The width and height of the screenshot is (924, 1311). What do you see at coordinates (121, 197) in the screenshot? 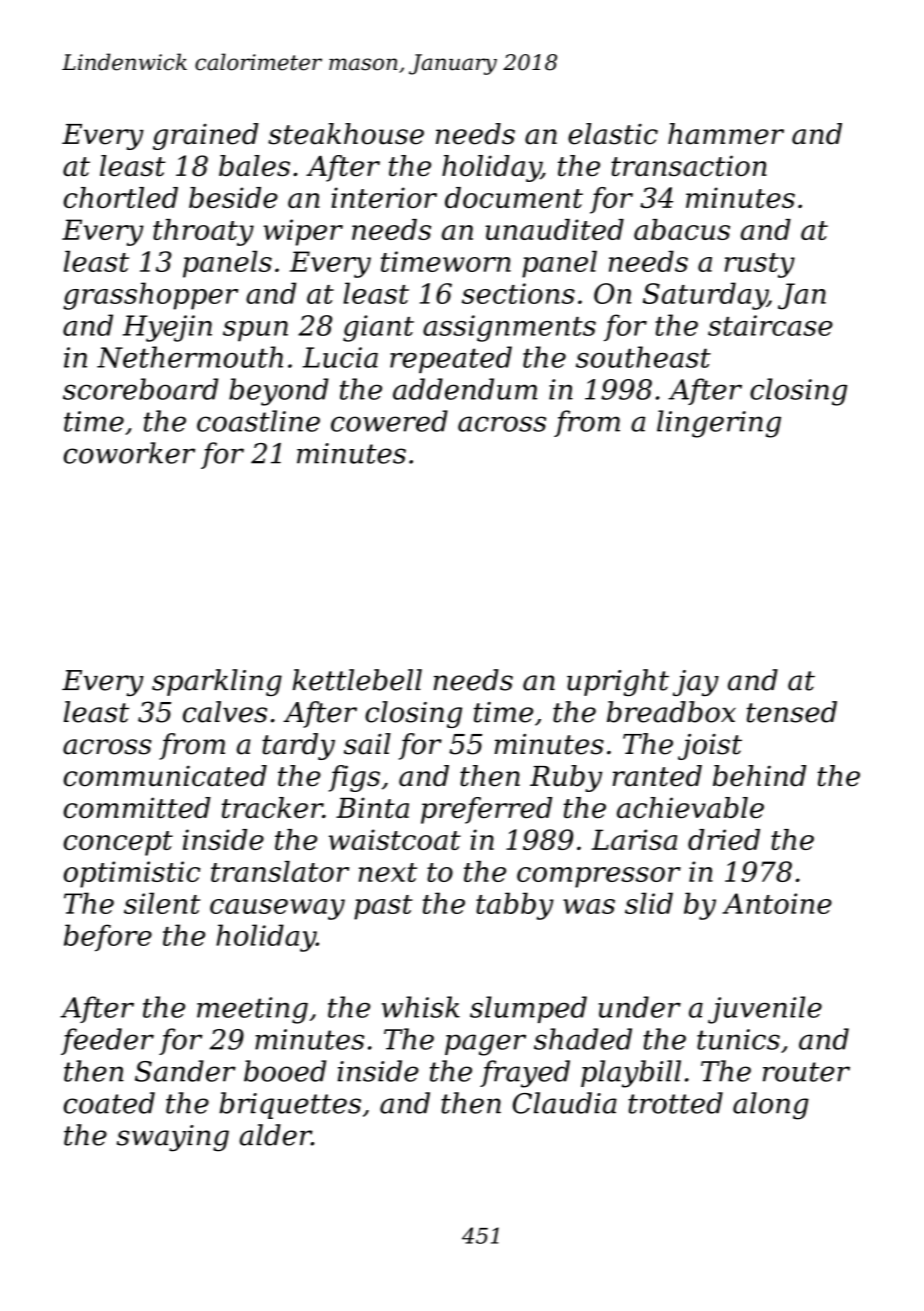
I see `chortled` at bounding box center [121, 197].
